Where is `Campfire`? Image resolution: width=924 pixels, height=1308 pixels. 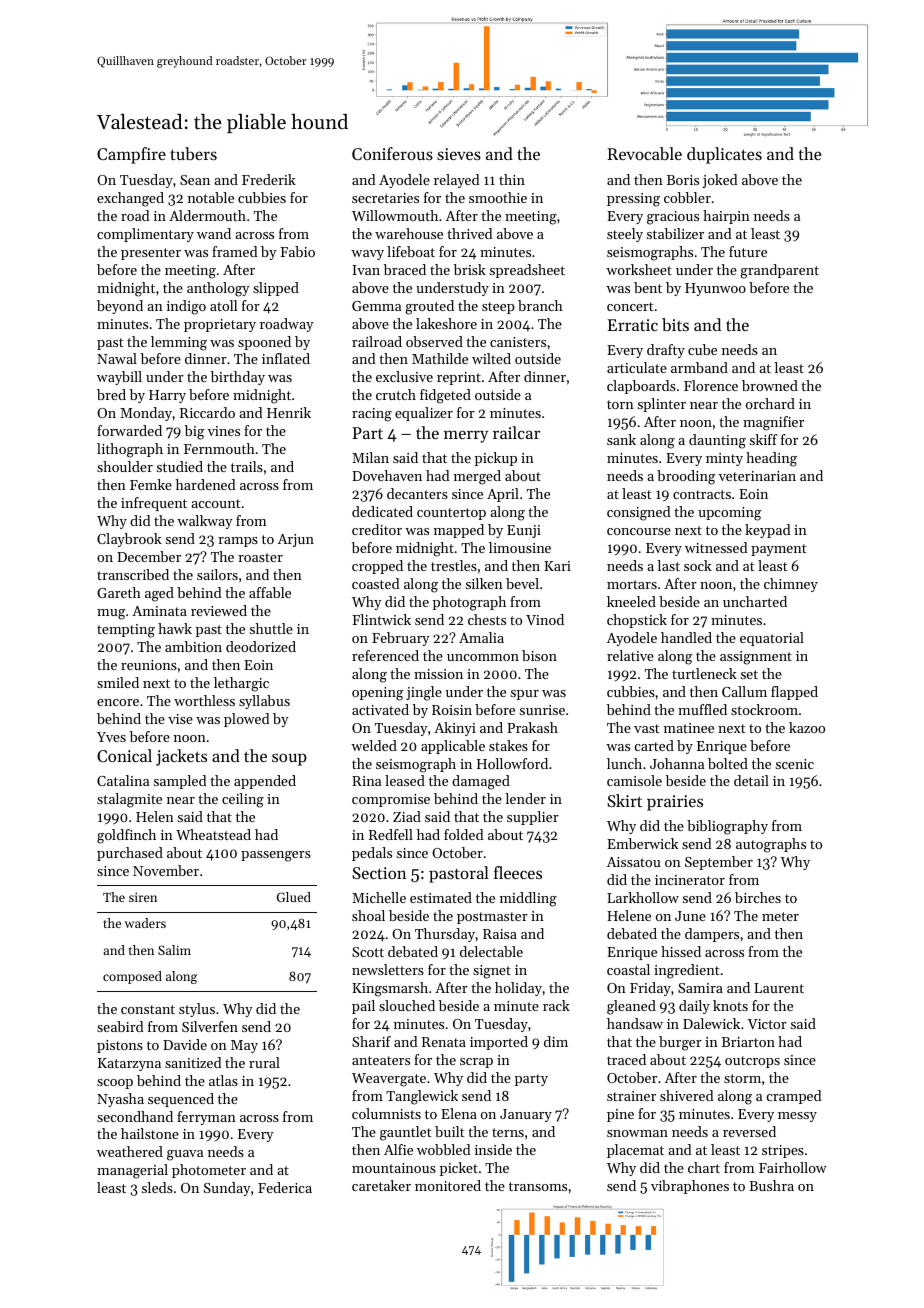 Campfire is located at coordinates (131, 155).
